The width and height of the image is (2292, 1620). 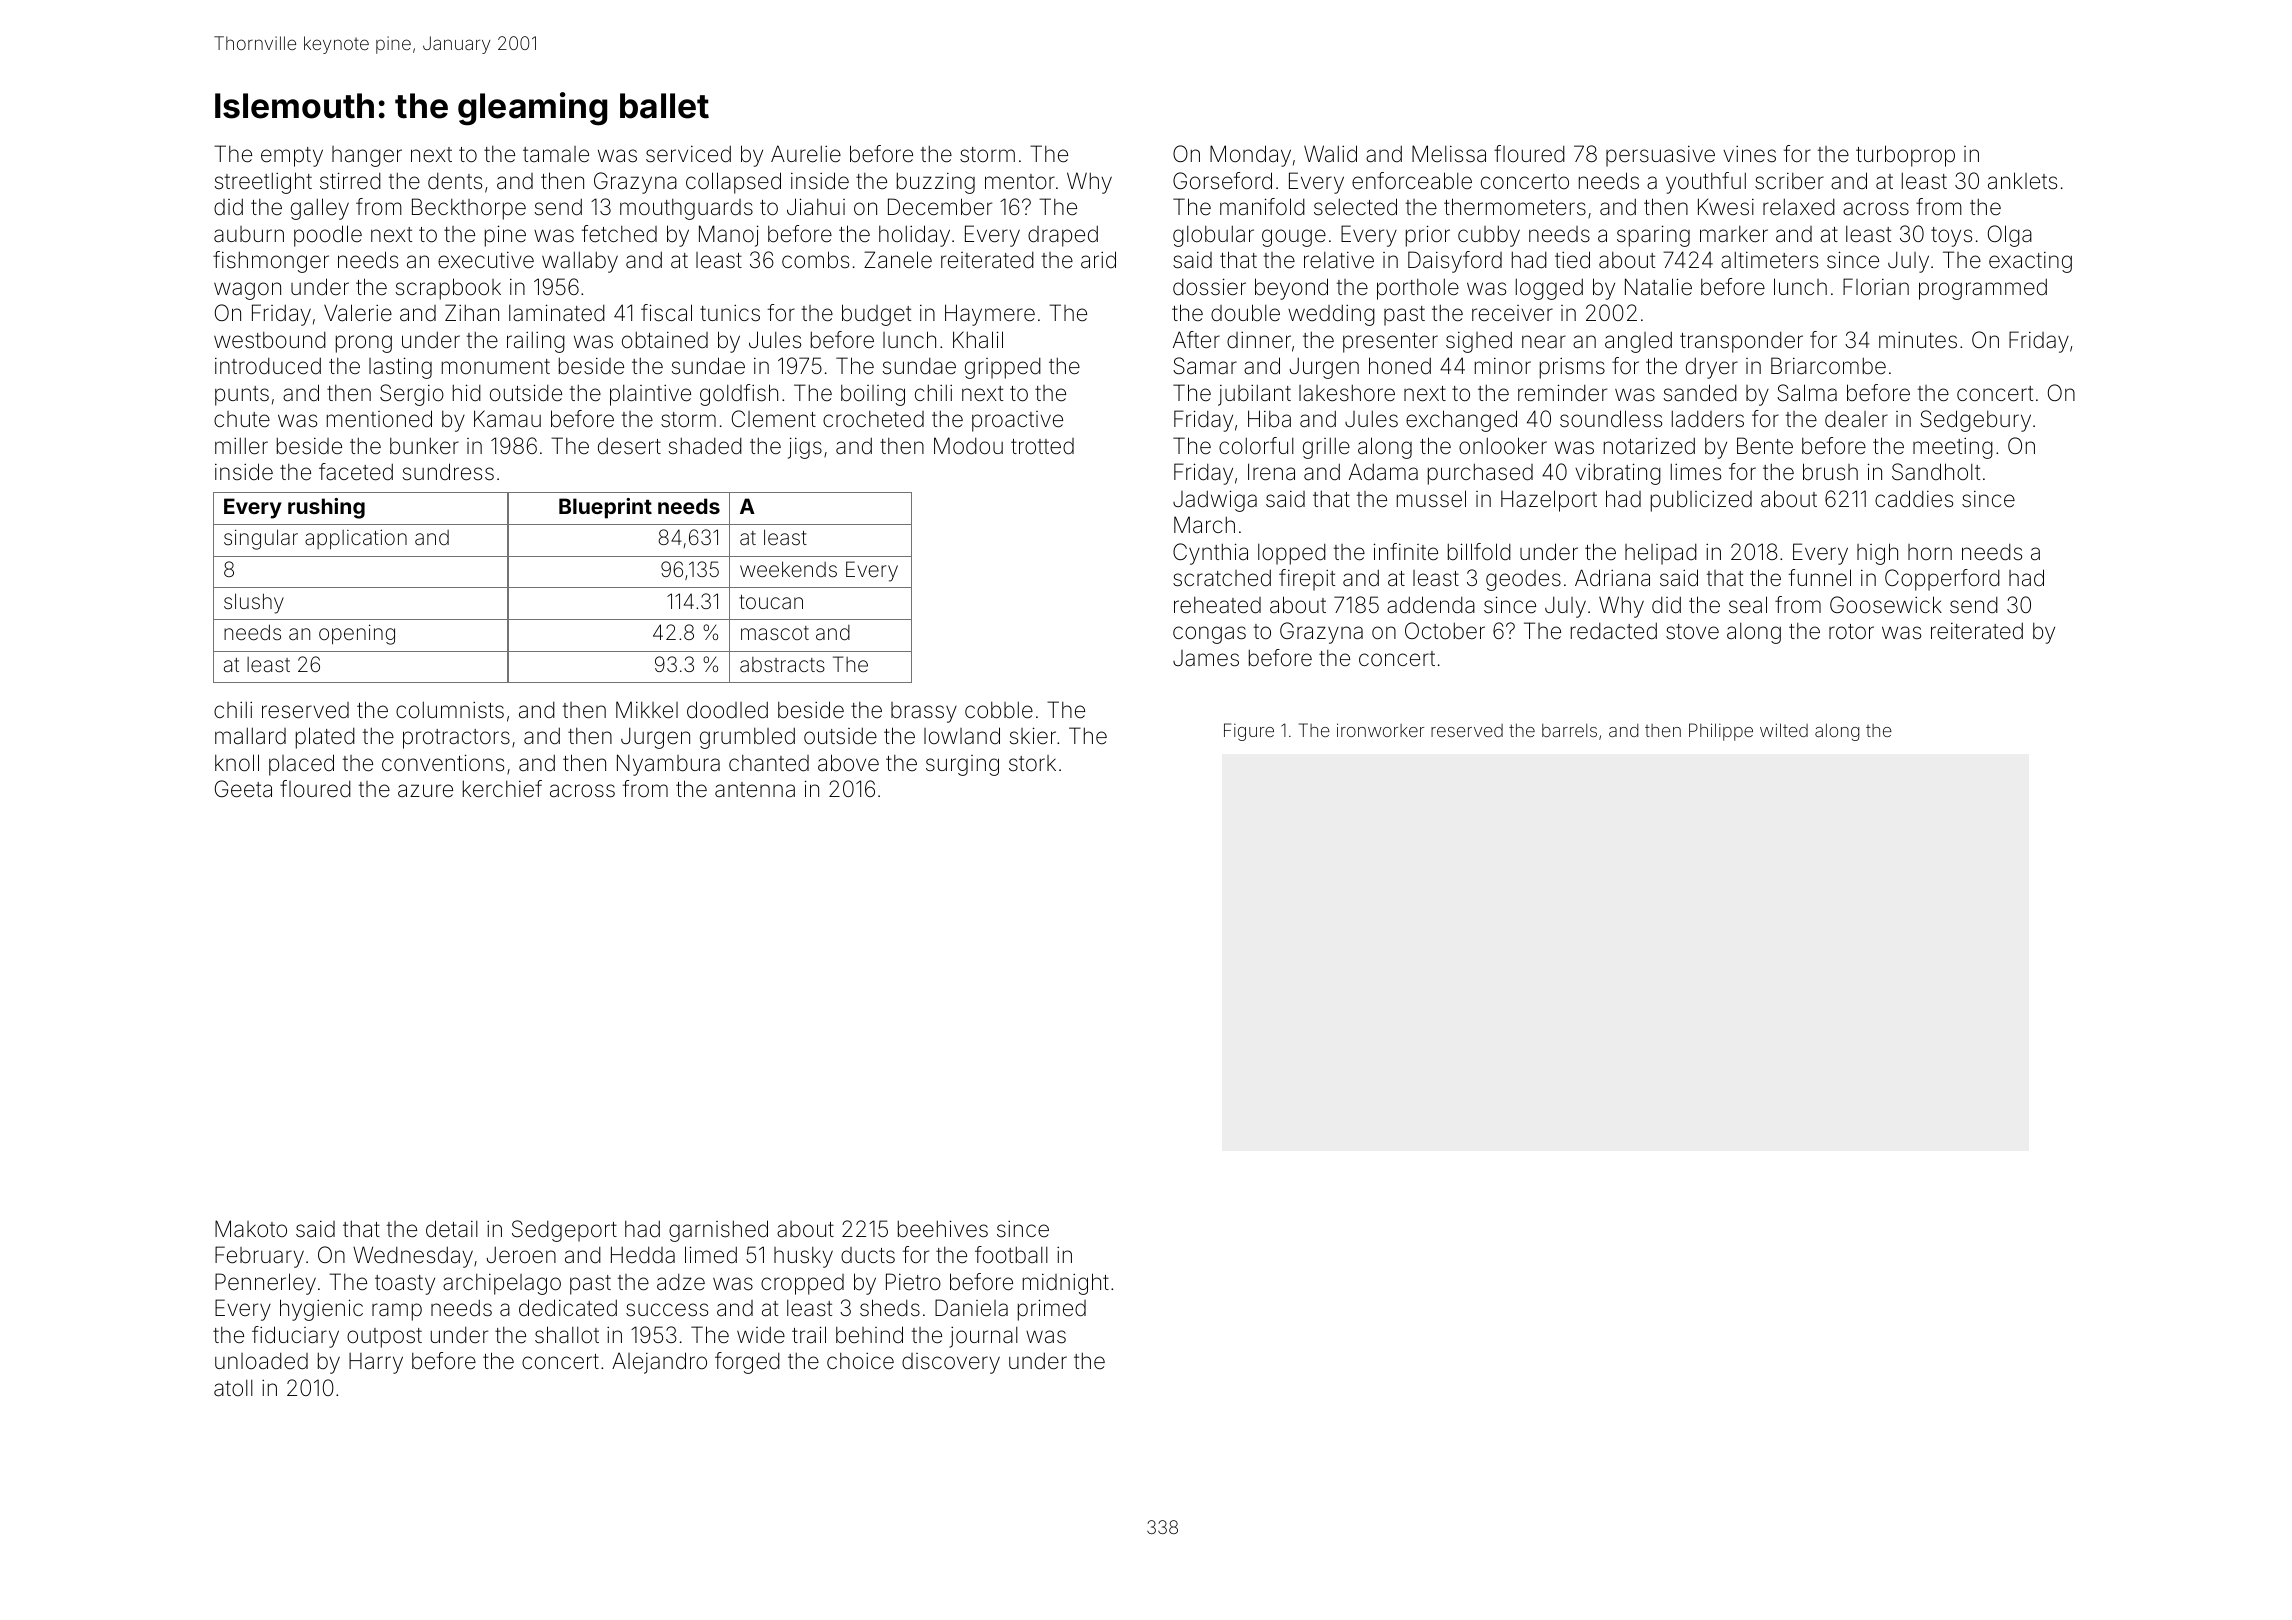 What do you see at coordinates (1741, 342) in the image?
I see `transponder` at bounding box center [1741, 342].
